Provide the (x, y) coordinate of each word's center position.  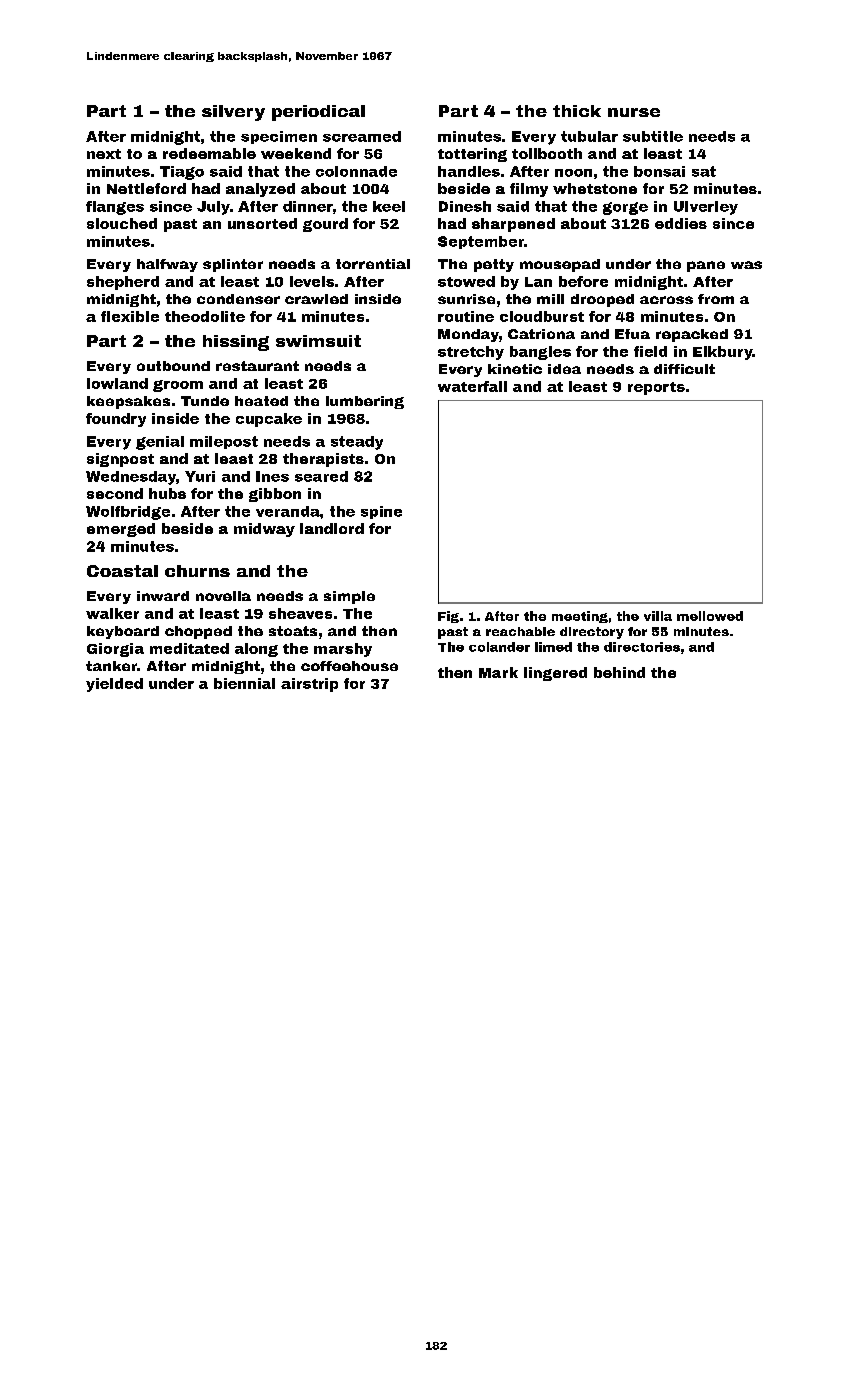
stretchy (471, 353)
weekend (296, 153)
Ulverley (706, 208)
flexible (130, 316)
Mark (498, 672)
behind (619, 672)
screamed (362, 136)
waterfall (472, 386)
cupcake (269, 420)
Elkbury (723, 353)
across (666, 300)
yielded (114, 685)
